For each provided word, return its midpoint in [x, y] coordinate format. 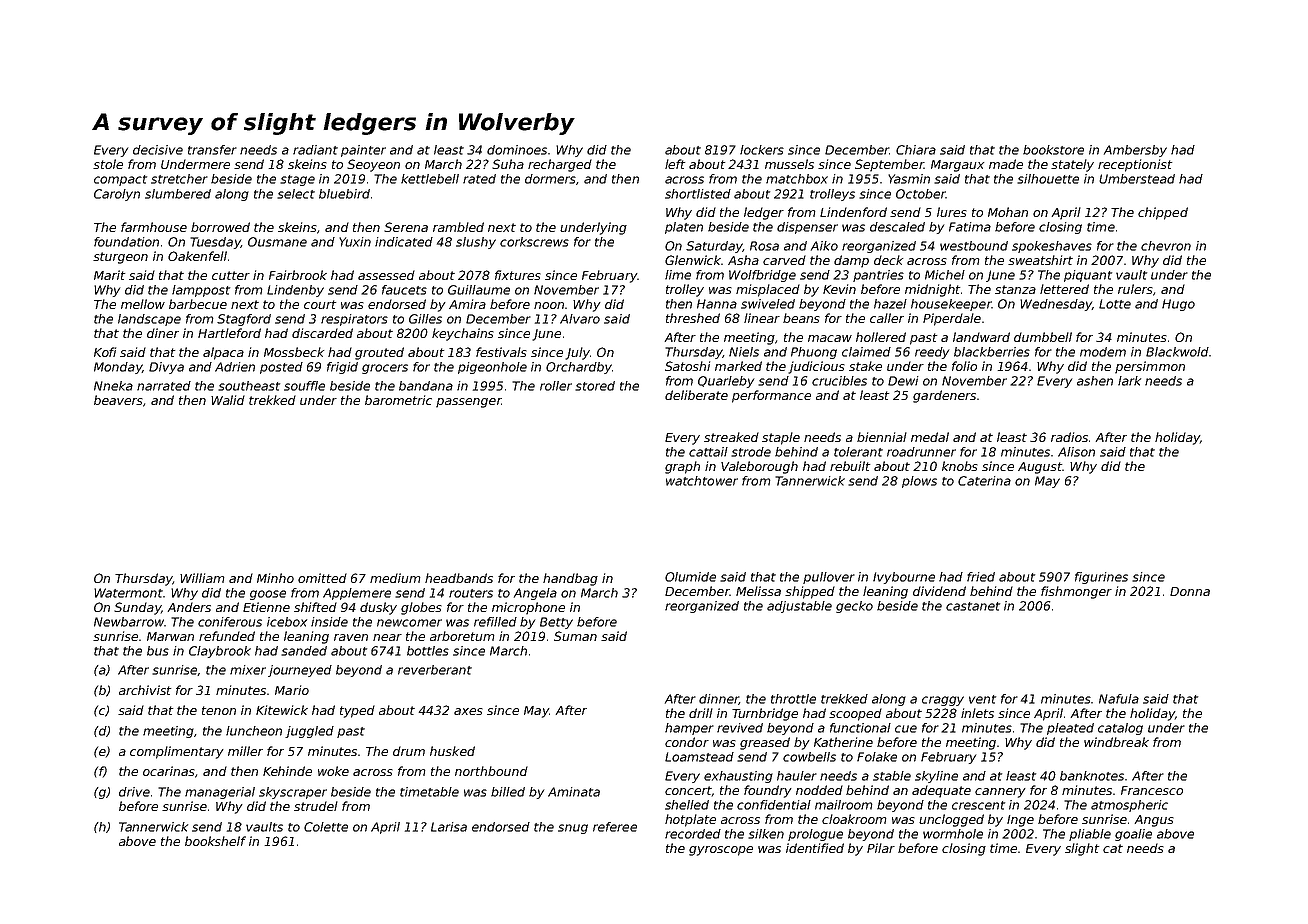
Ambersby [1135, 151]
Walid [228, 400]
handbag [570, 579]
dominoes [517, 150]
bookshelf [215, 841]
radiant [315, 150]
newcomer [409, 623]
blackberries [992, 352]
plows [919, 482]
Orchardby [579, 368]
